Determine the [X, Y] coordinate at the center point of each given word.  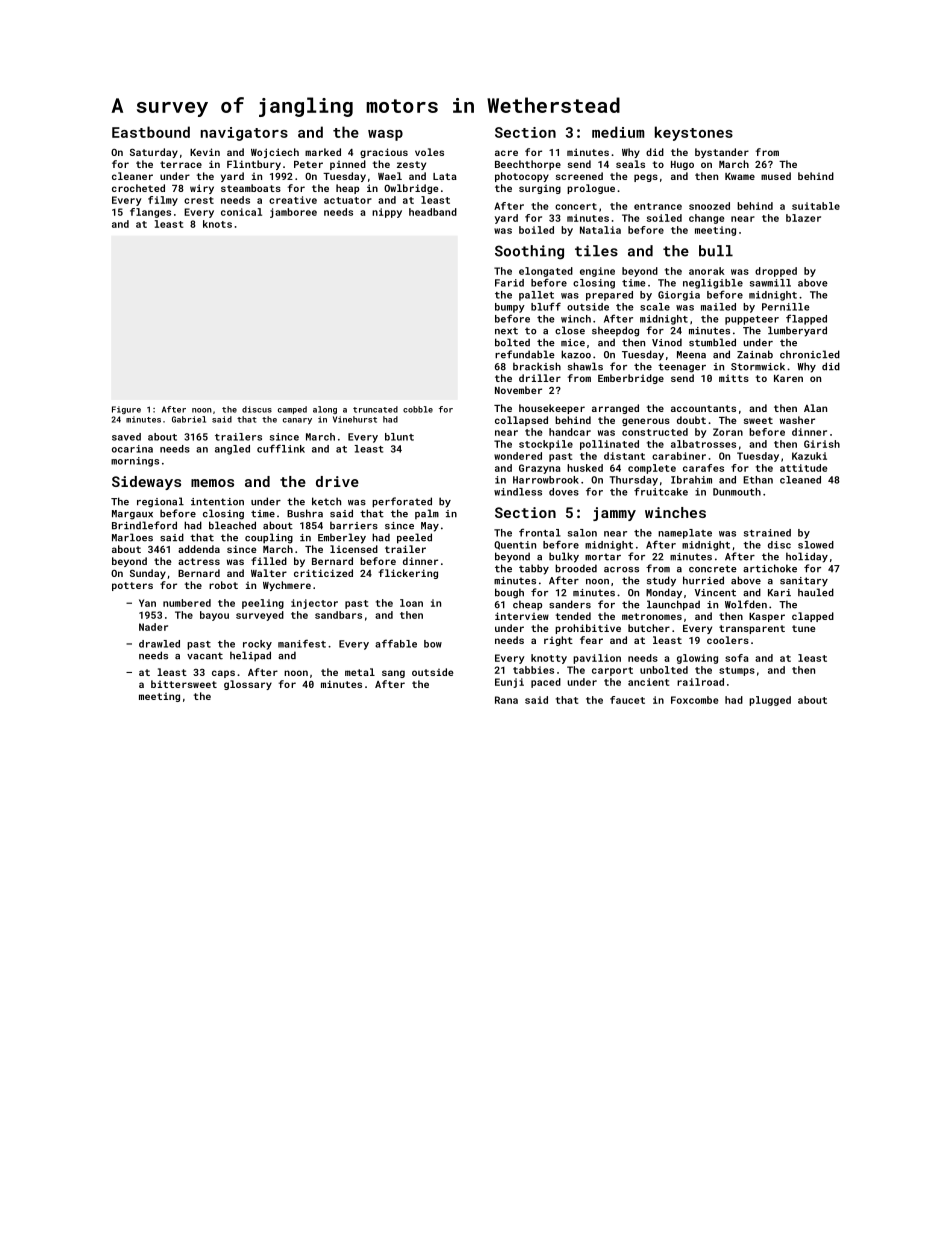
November [518, 390]
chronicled [810, 354]
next [506, 331]
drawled [159, 644]
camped [292, 410]
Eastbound [151, 132]
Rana [506, 700]
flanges [150, 213]
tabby [534, 569]
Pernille [786, 307]
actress [199, 561]
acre [506, 153]
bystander [722, 153]
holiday [807, 557]
